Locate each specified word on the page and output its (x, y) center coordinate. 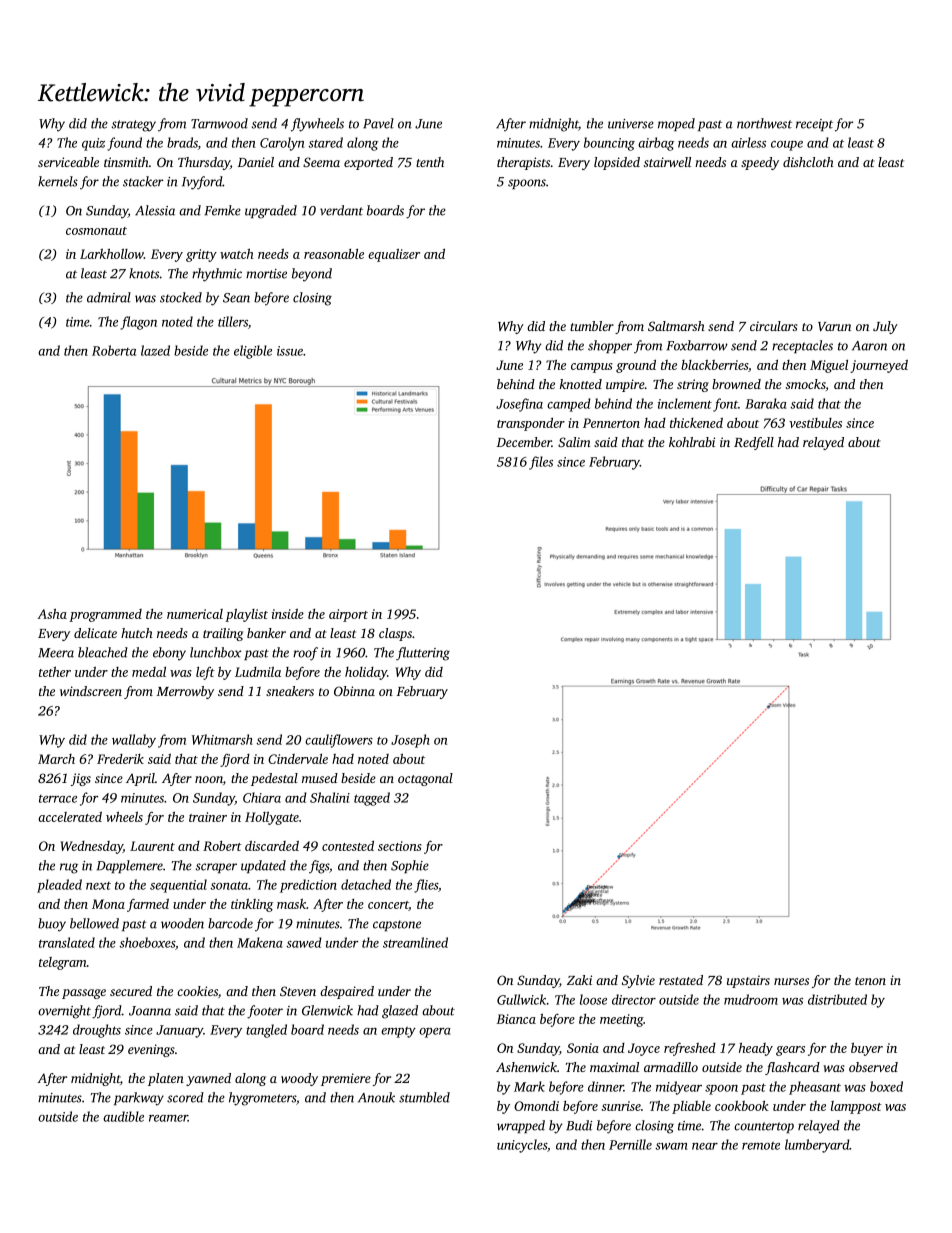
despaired (347, 992)
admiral (109, 297)
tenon (870, 981)
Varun (834, 326)
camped (569, 405)
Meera (56, 653)
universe (631, 124)
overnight (64, 1012)
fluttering (423, 654)
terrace (58, 799)
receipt (814, 125)
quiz (93, 144)
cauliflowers (339, 741)
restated (681, 980)
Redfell (754, 443)
